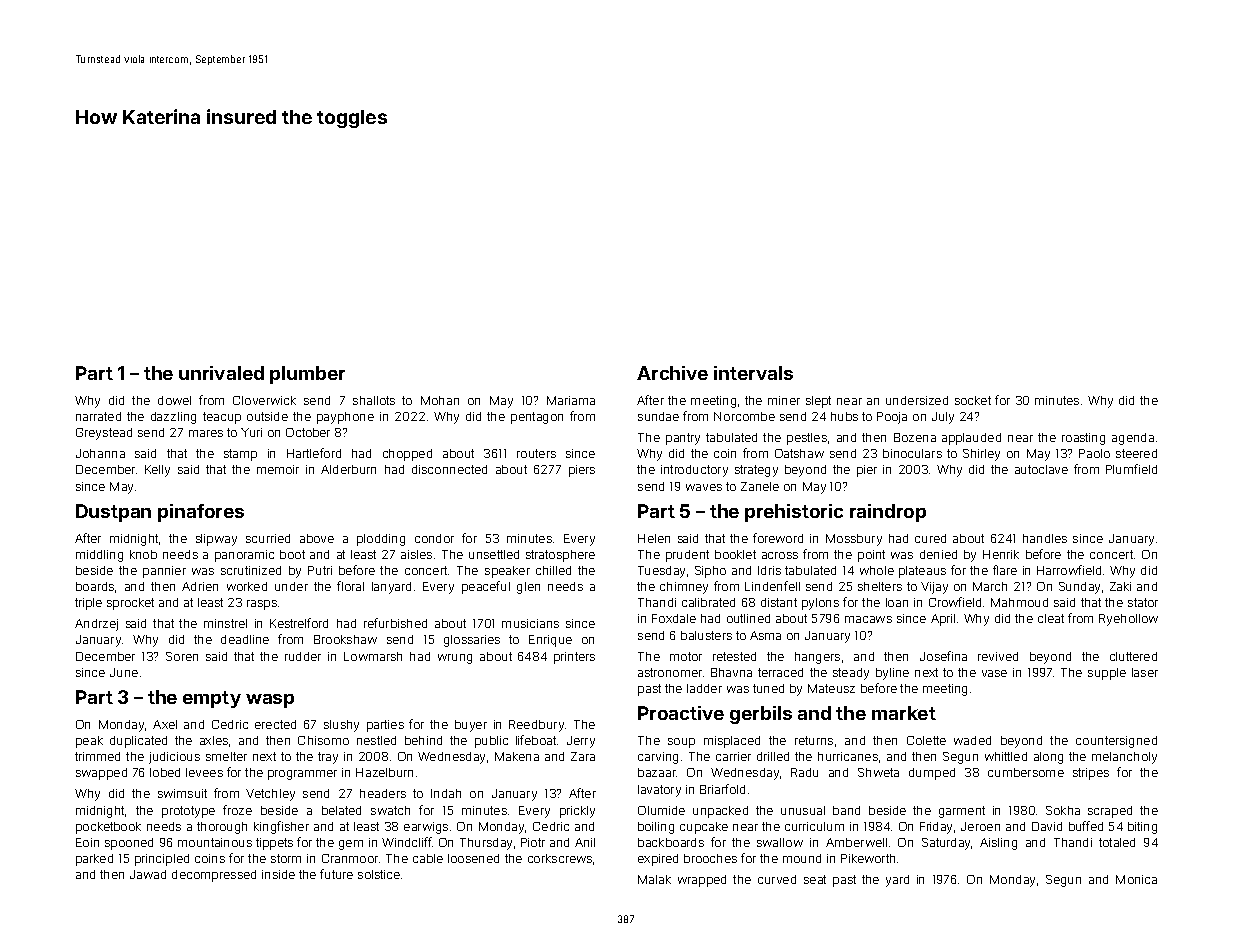 This document has width=1233, height=952. Describe the element at coordinates (1131, 469) in the document. I see `Plumfield` at that location.
